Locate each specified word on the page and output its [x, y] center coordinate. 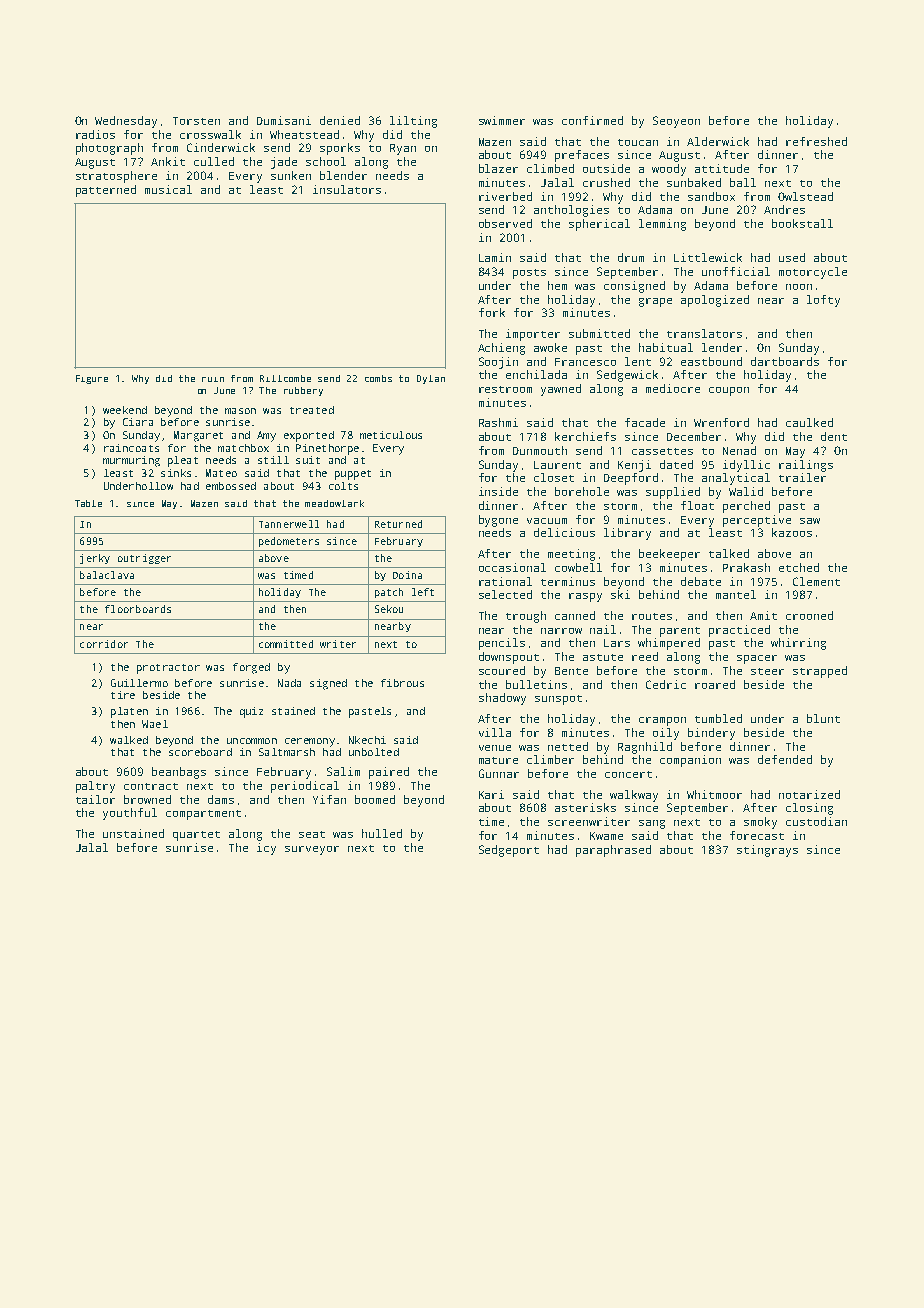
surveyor [312, 850]
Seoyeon [676, 122]
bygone [498, 521]
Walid [746, 491]
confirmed [592, 120]
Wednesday [126, 122]
